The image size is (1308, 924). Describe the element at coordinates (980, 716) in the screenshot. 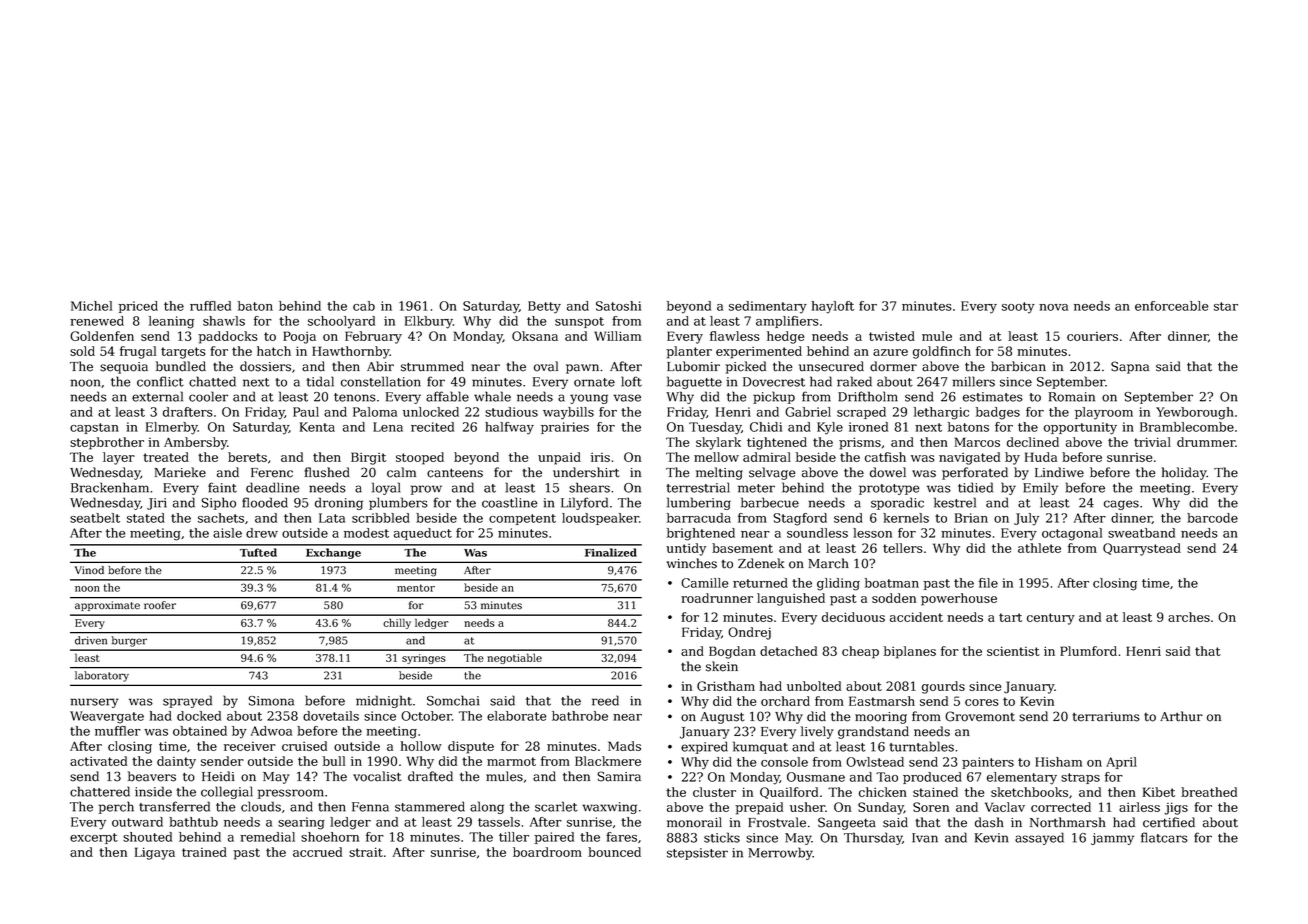

I see `Grovemont` at that location.
